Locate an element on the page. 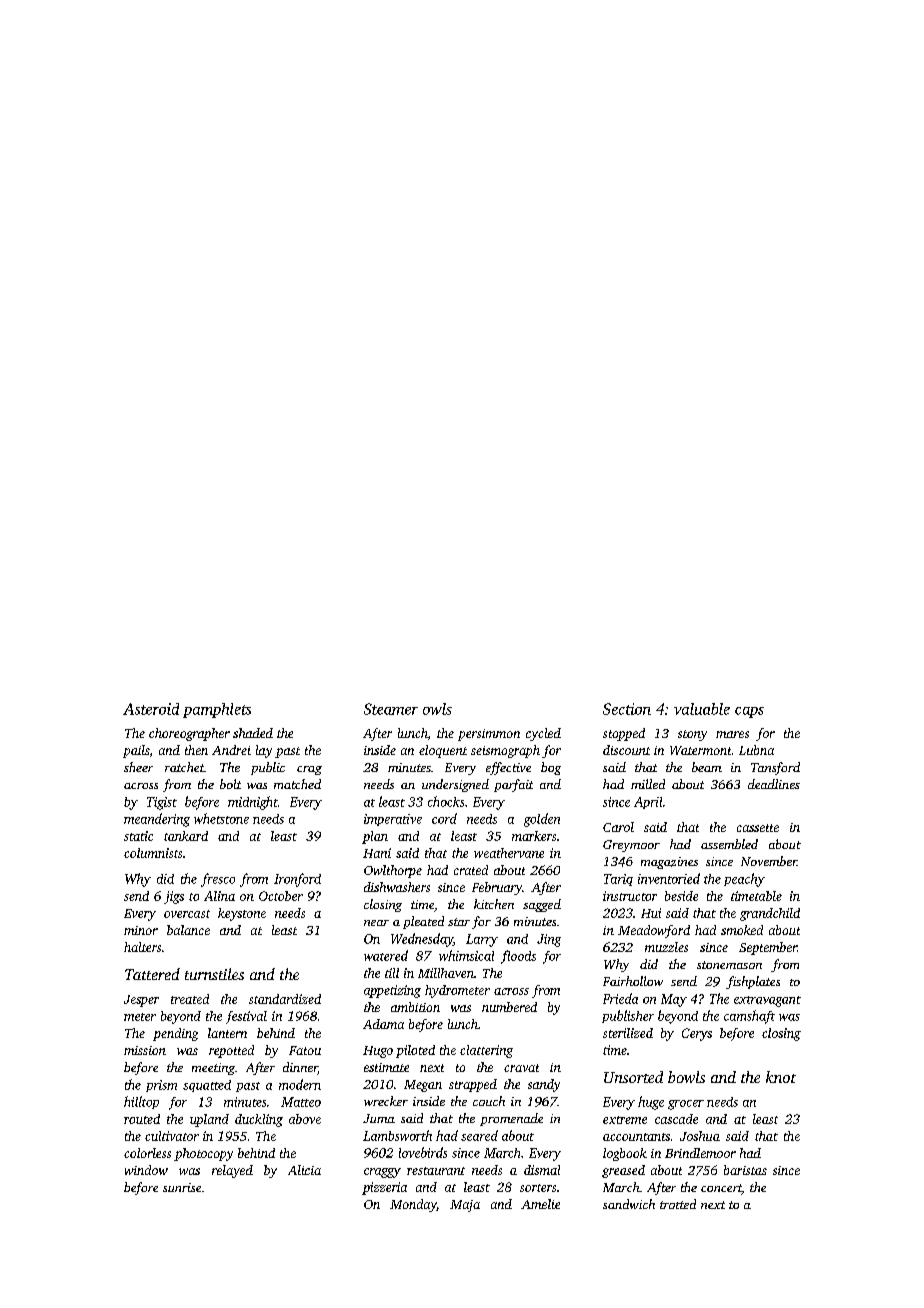 The image size is (924, 1308). fresco is located at coordinates (218, 880).
